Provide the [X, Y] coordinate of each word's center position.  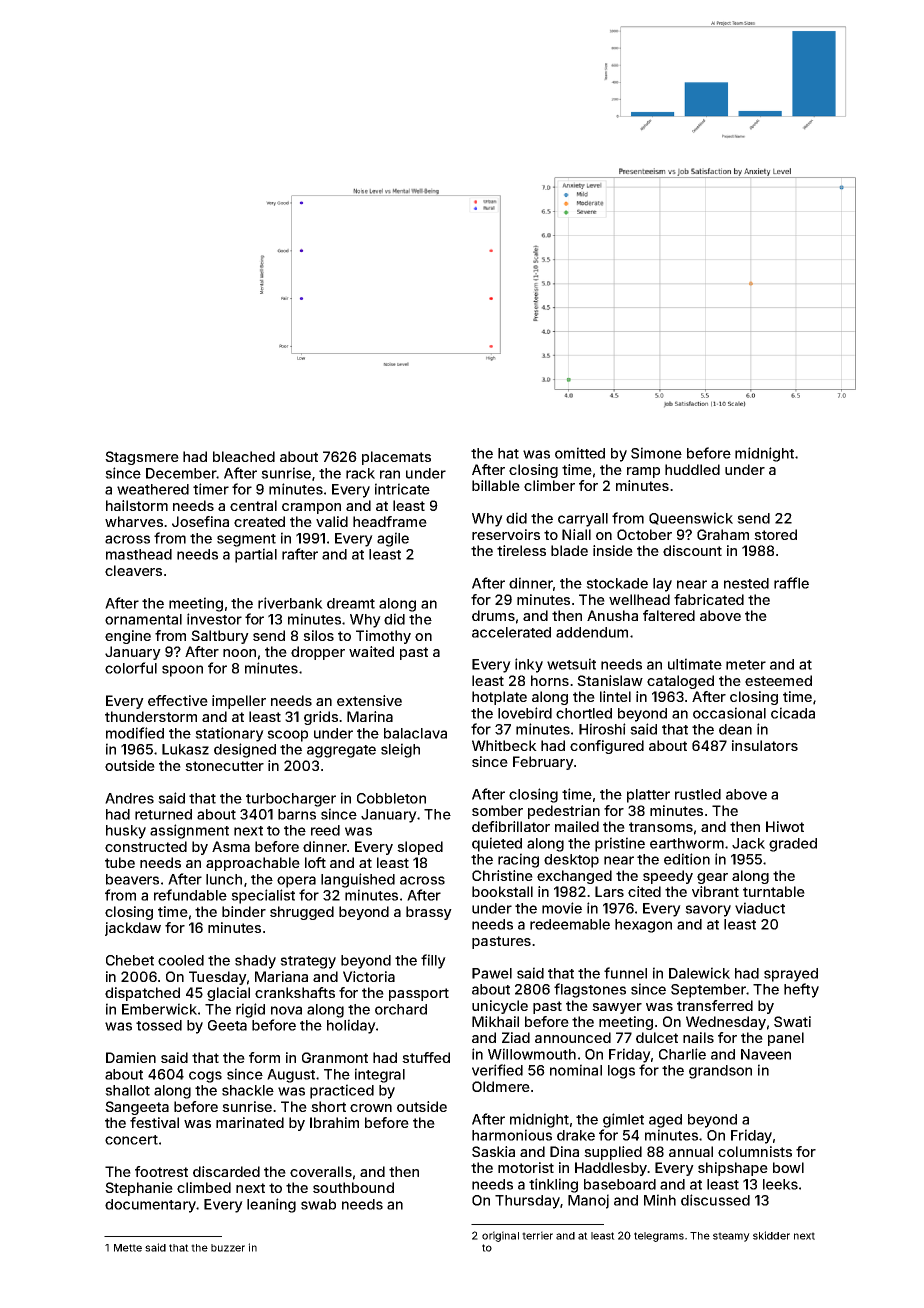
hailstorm [137, 505]
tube [120, 862]
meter [746, 665]
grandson [720, 1072]
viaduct [760, 908]
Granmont [335, 1057]
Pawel [492, 973]
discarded [226, 1171]
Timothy [383, 637]
